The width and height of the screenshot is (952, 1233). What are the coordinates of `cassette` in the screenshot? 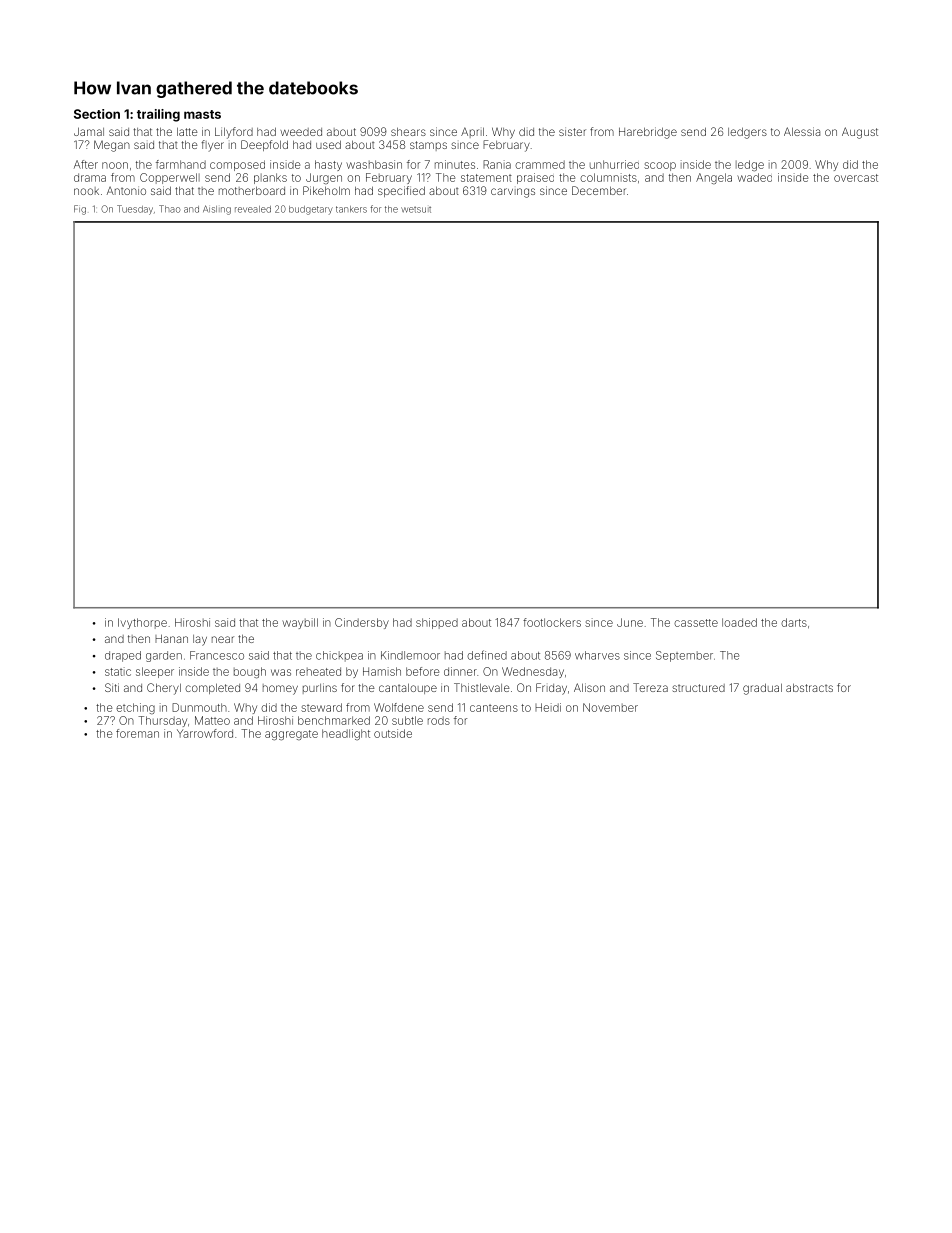 It's located at (696, 623).
